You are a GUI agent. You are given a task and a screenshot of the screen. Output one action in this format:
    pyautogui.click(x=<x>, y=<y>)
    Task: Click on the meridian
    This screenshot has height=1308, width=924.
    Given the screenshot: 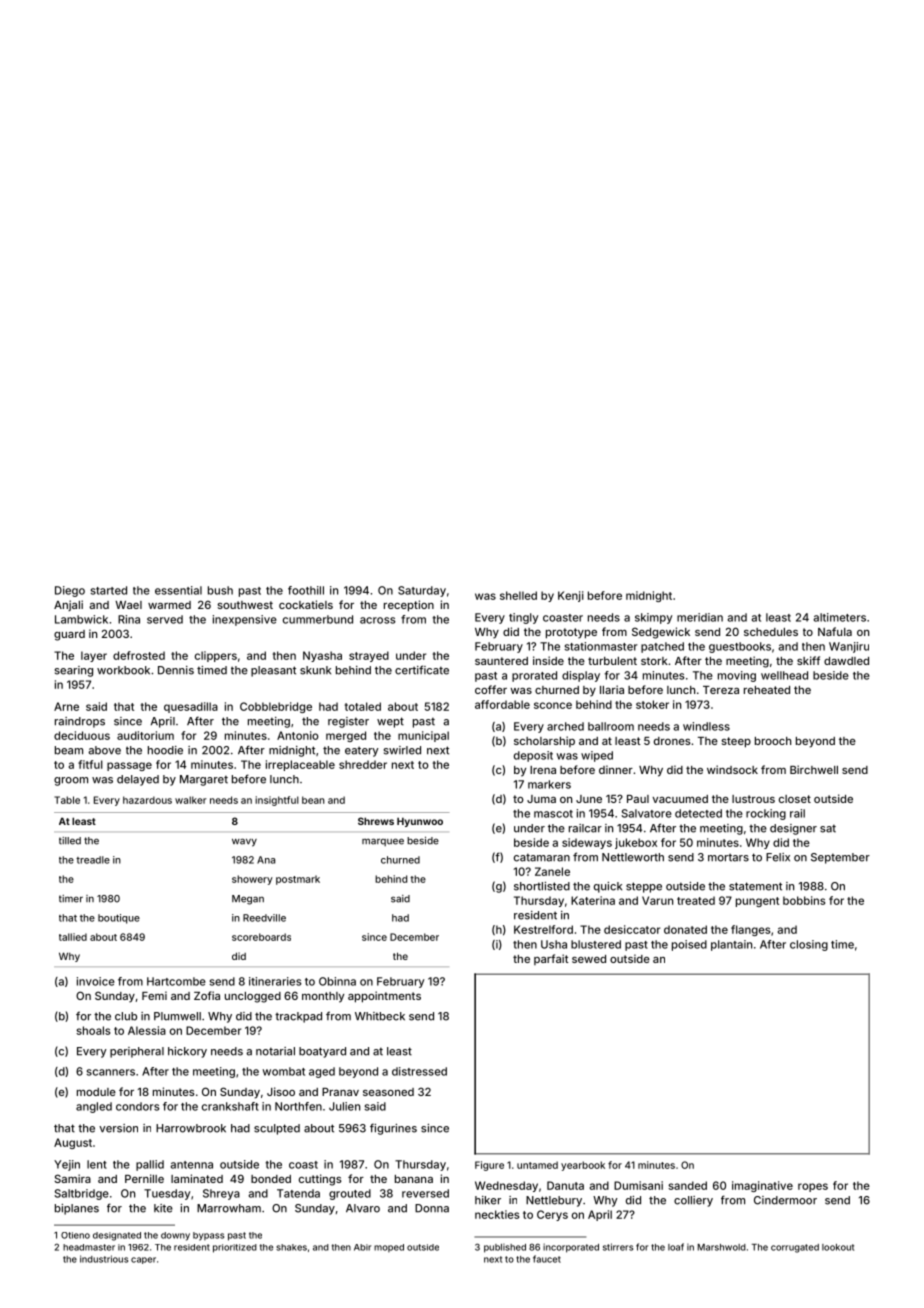 What is the action you would take?
    pyautogui.click(x=700, y=617)
